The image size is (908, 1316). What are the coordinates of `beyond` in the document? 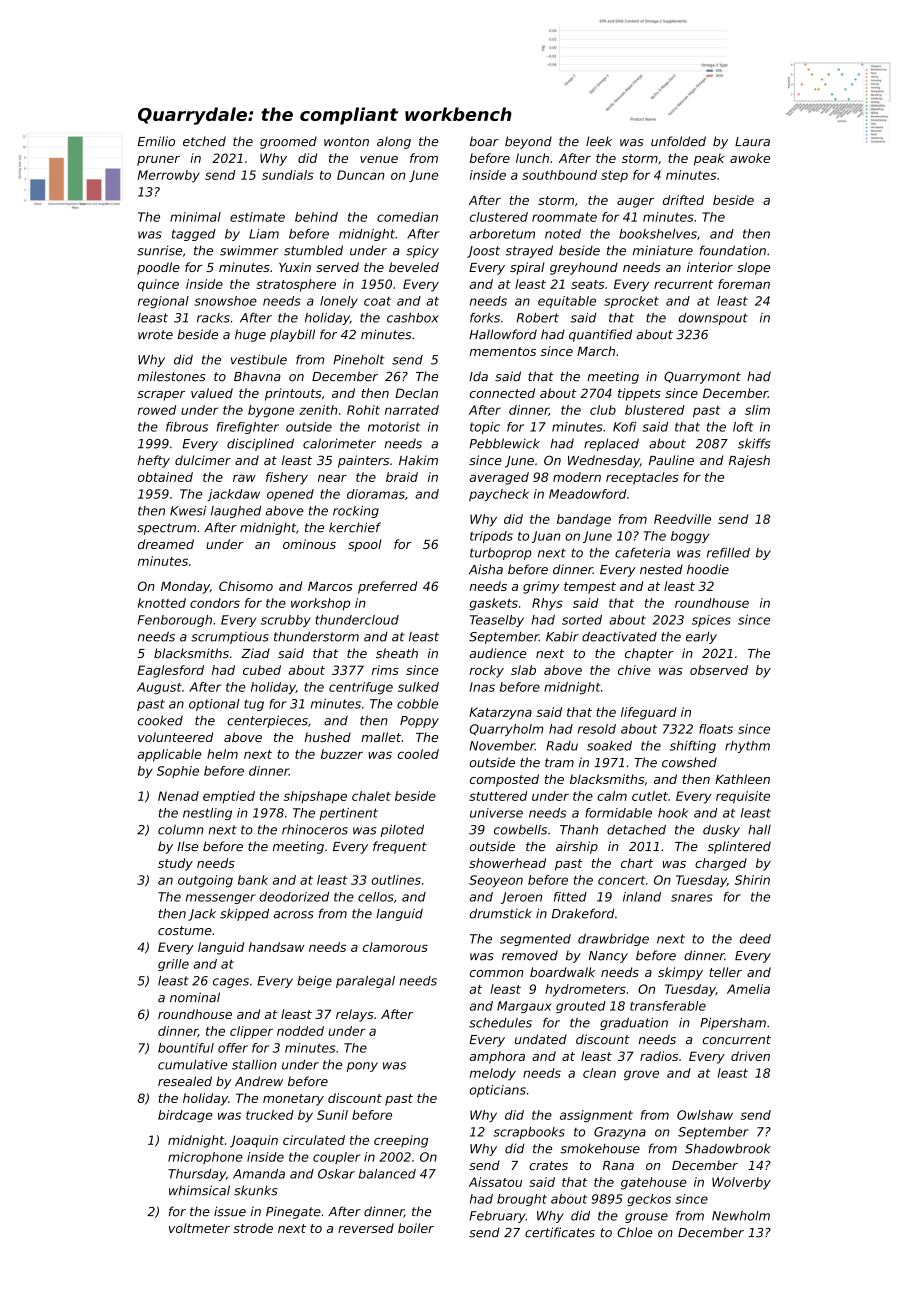 It's located at (528, 142).
